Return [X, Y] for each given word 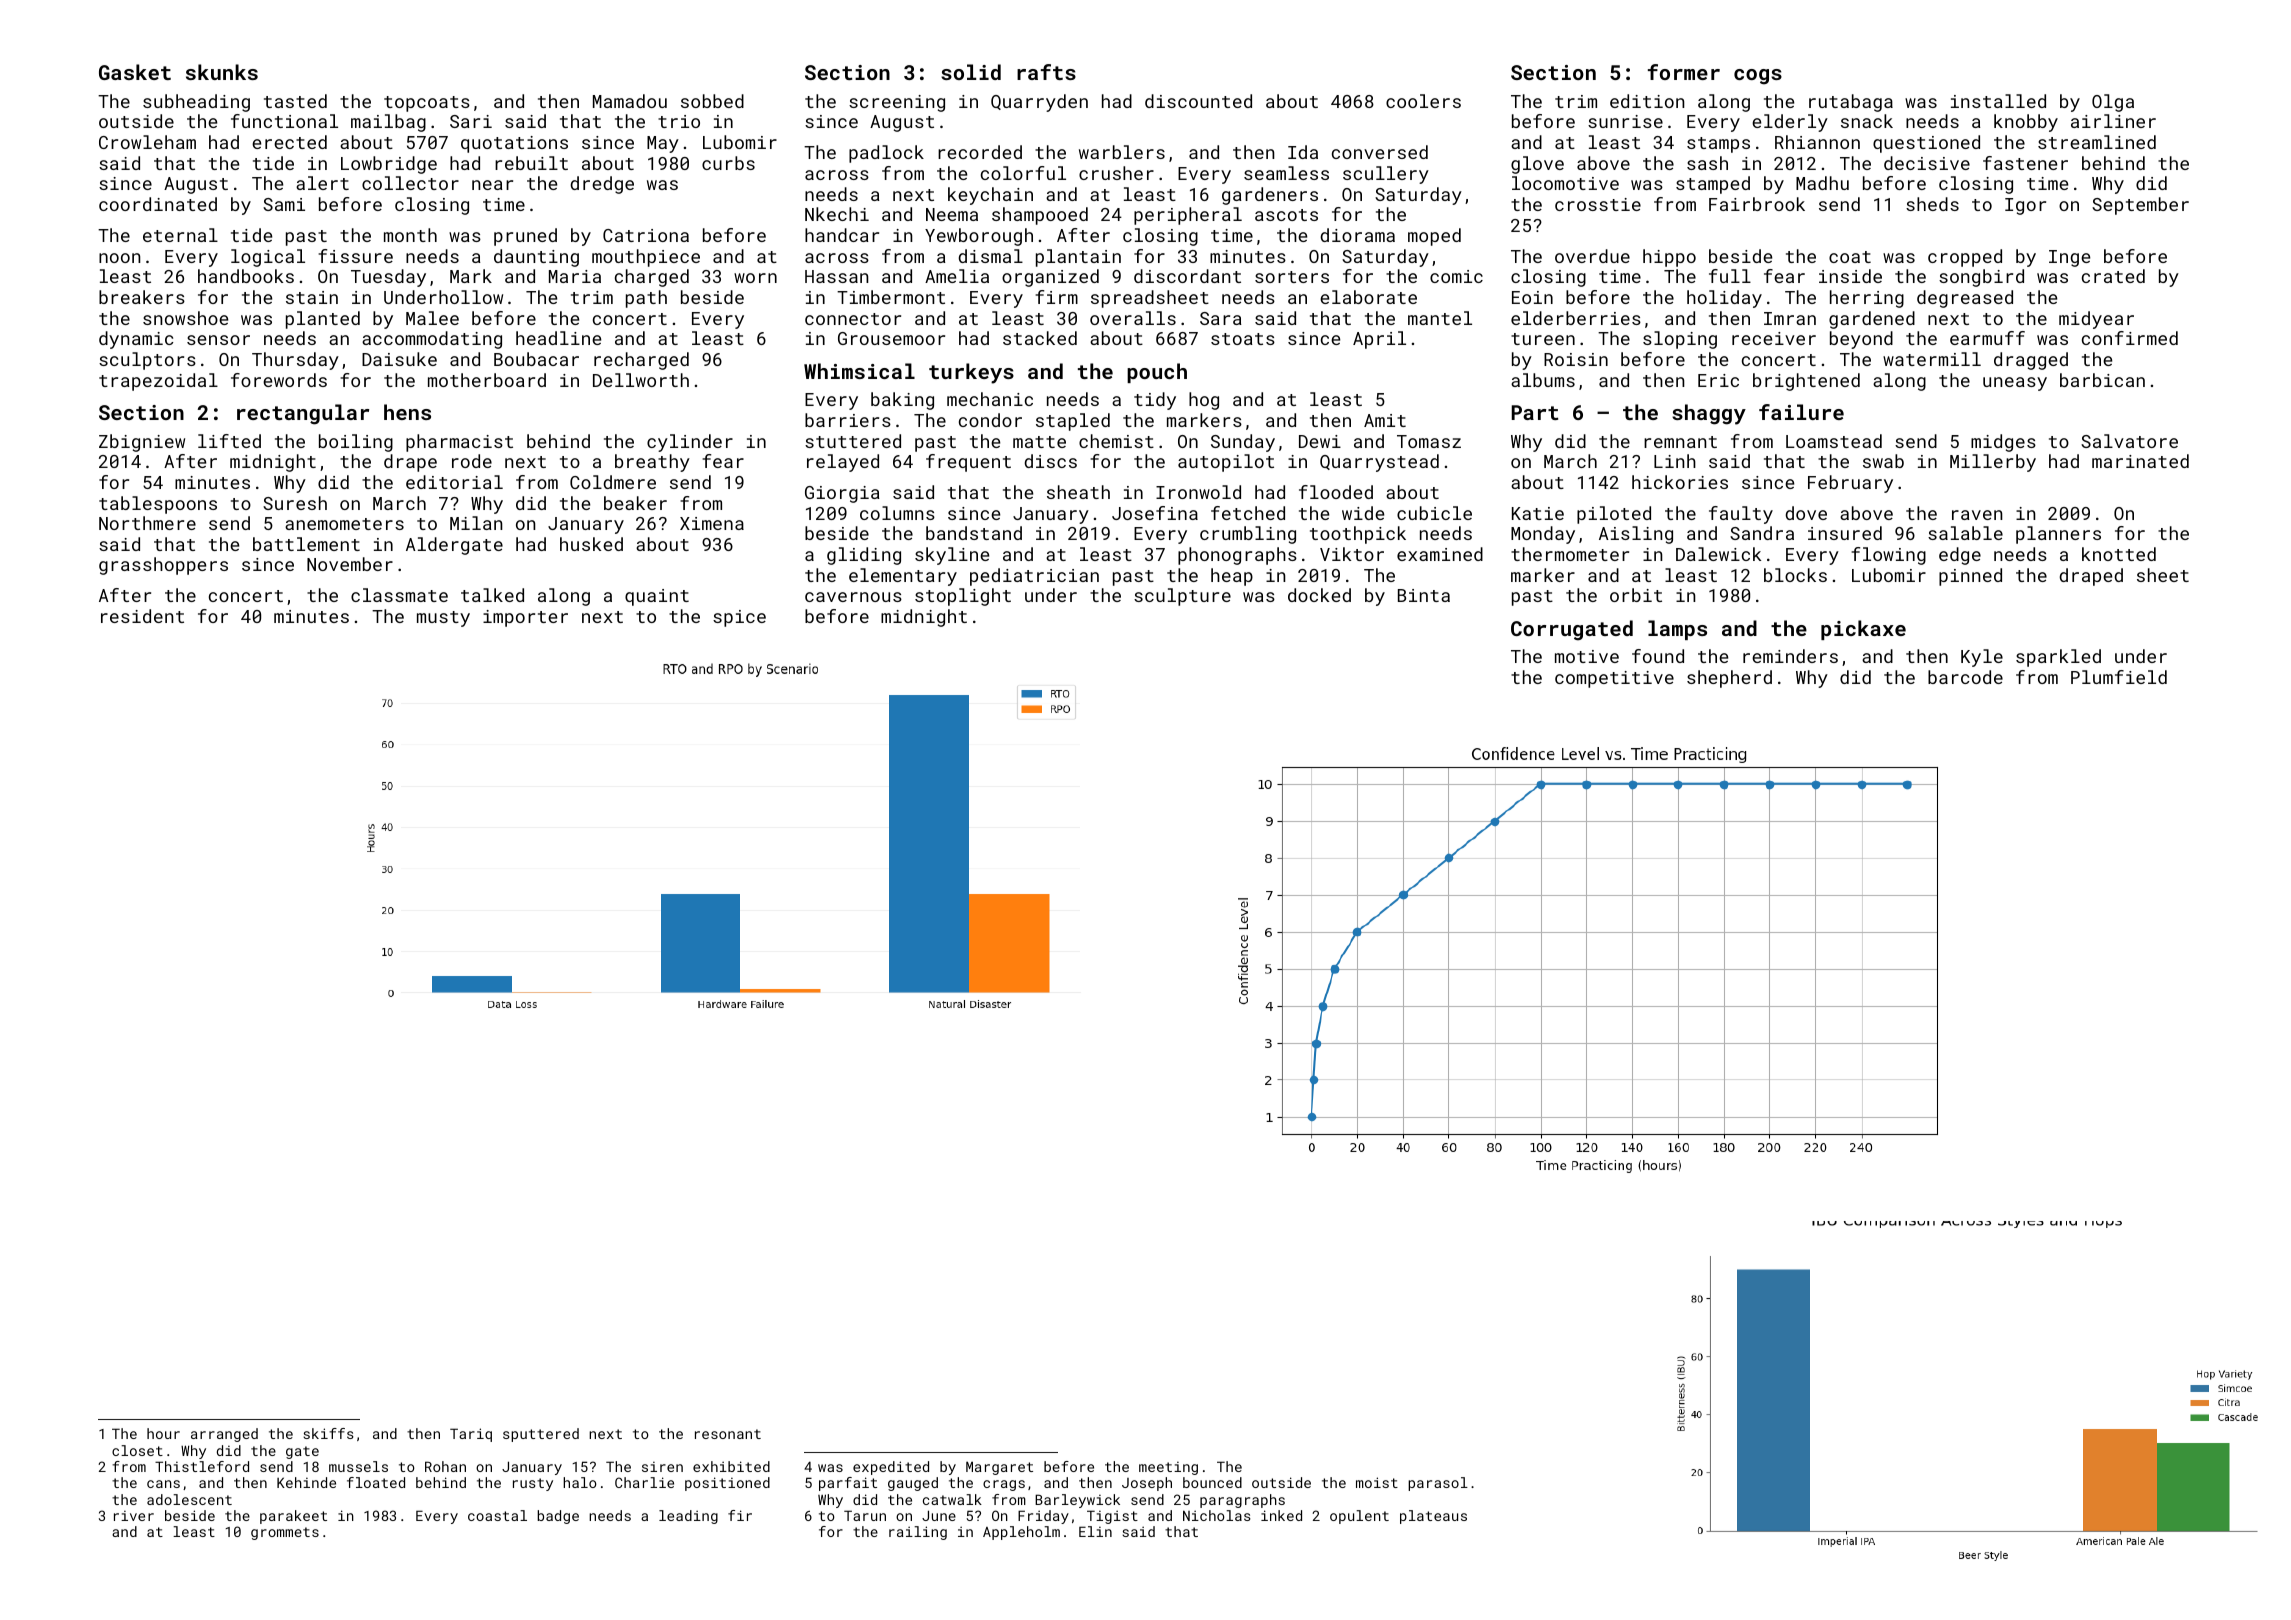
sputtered [541, 1435]
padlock [886, 154]
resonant [728, 1434]
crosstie [1598, 204]
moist [1377, 1482]
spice [739, 618]
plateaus [1433, 1517]
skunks [222, 72]
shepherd [1729, 679]
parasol [1438, 1484]
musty [443, 619]
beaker [635, 503]
